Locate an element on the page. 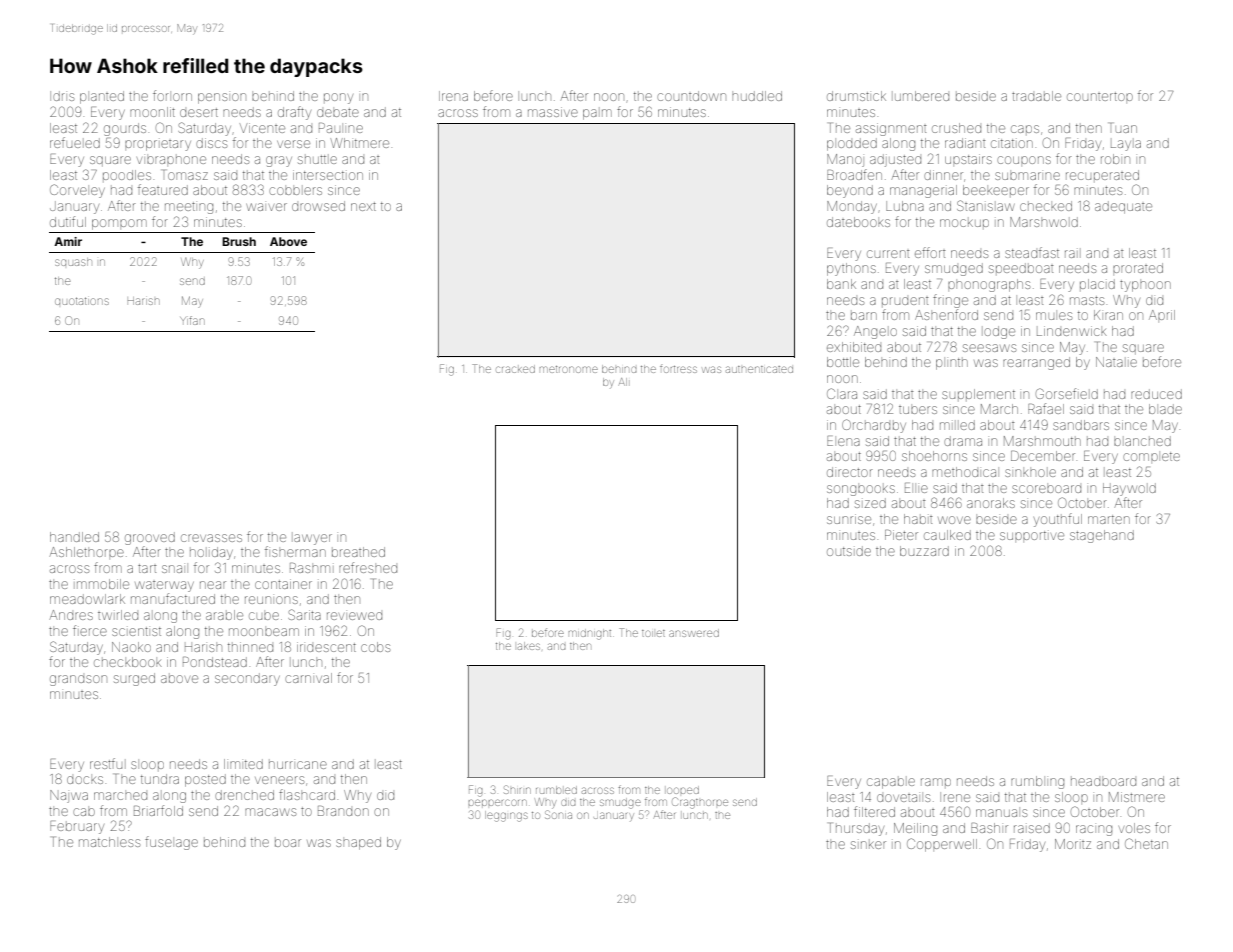 The width and height of the document is (1233, 952). Yifan is located at coordinates (191, 320).
